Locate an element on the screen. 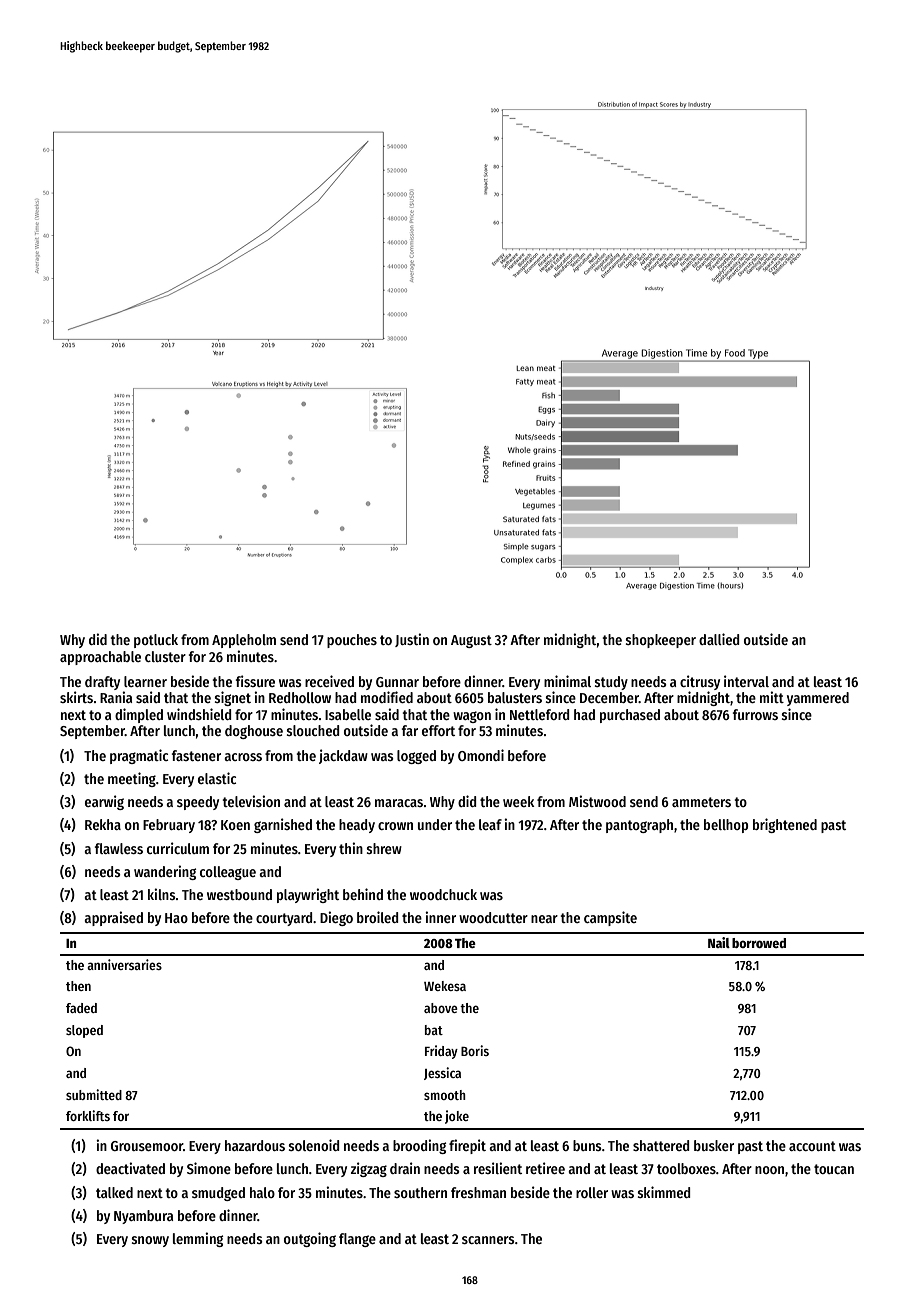 This screenshot has width=924, height=1308. furrows is located at coordinates (755, 714).
